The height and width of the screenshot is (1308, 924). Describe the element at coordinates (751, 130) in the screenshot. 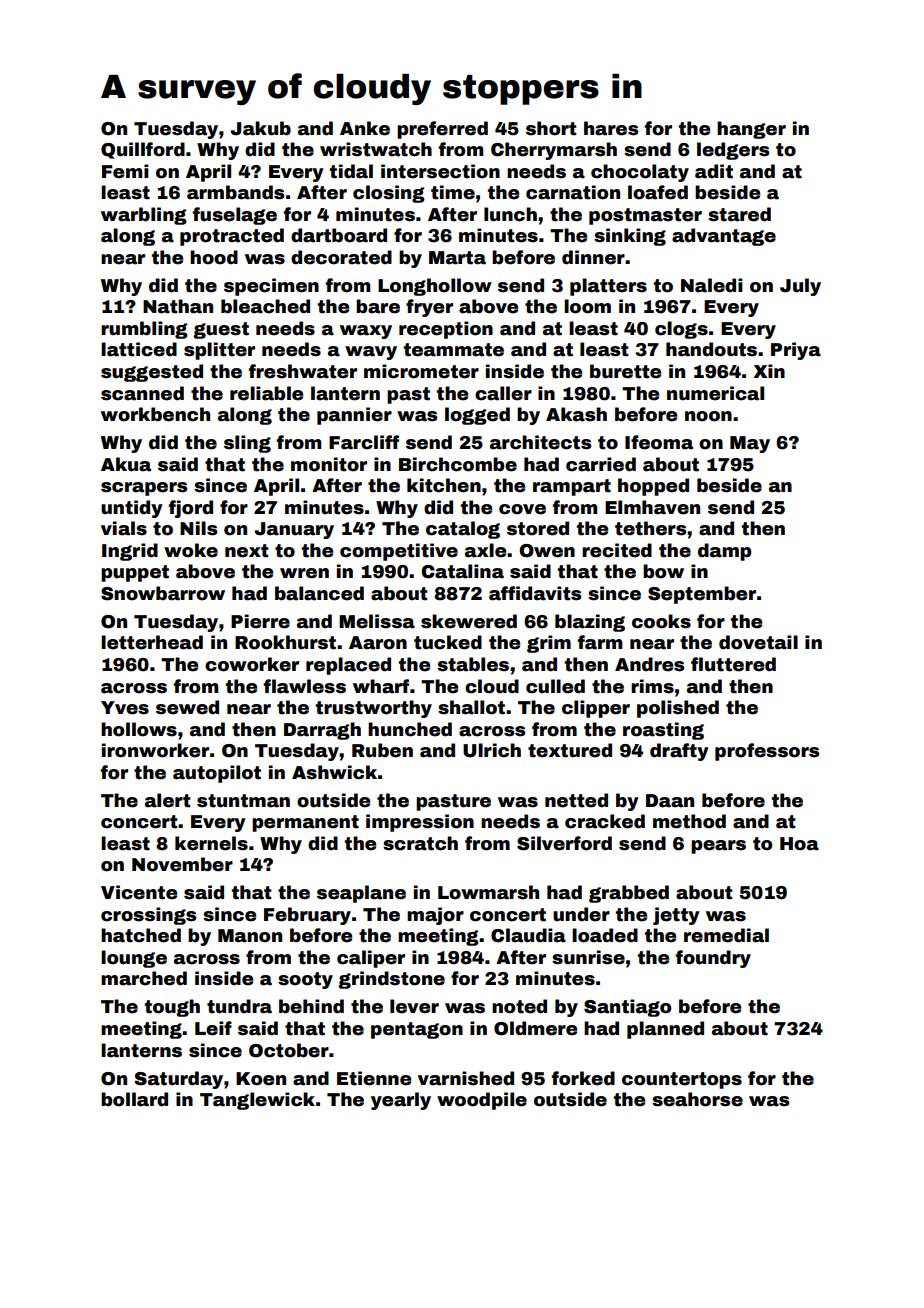

I see `hanger` at that location.
